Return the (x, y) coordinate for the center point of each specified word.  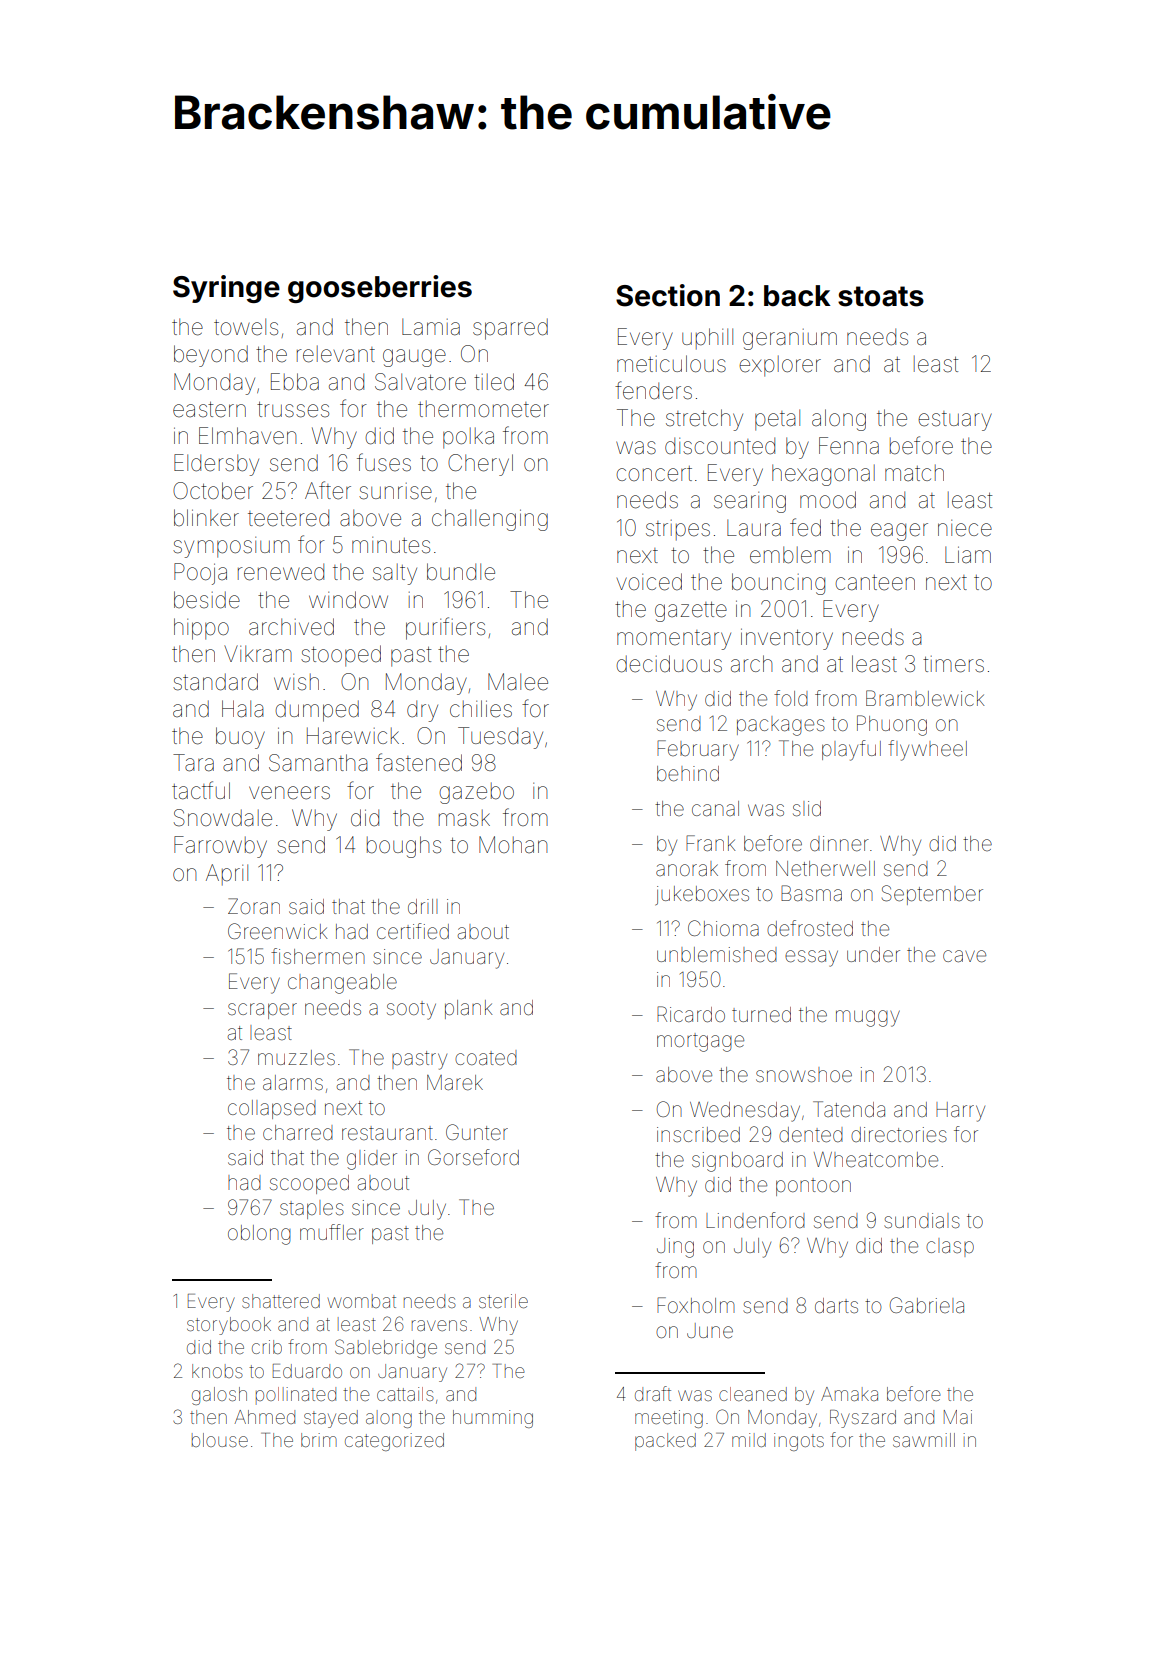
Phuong (892, 725)
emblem (790, 555)
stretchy (704, 420)
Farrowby (220, 847)
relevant (336, 354)
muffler (332, 1232)
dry (422, 711)
